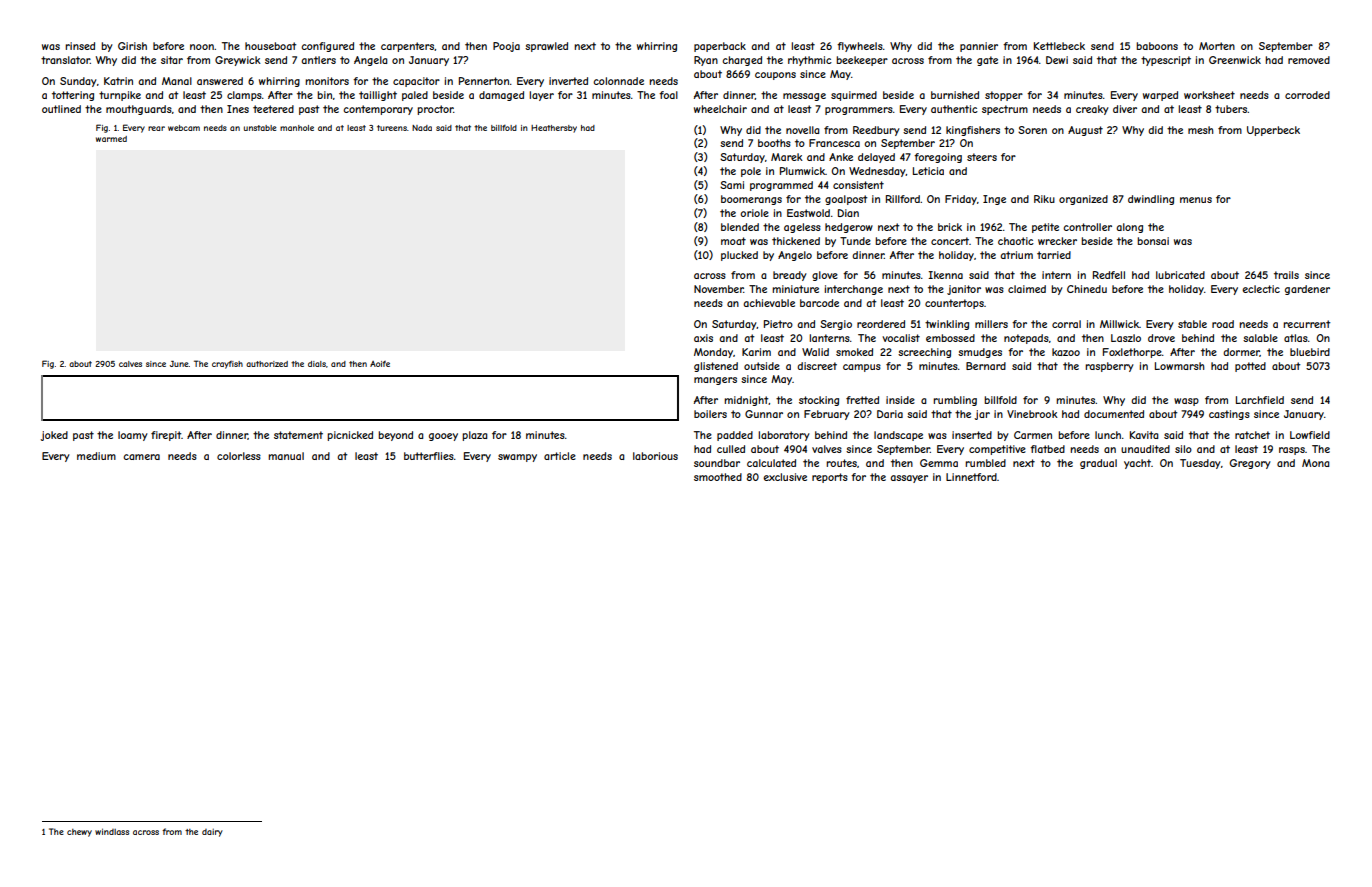  Describe the element at coordinates (1109, 275) in the screenshot. I see `Redfell` at that location.
